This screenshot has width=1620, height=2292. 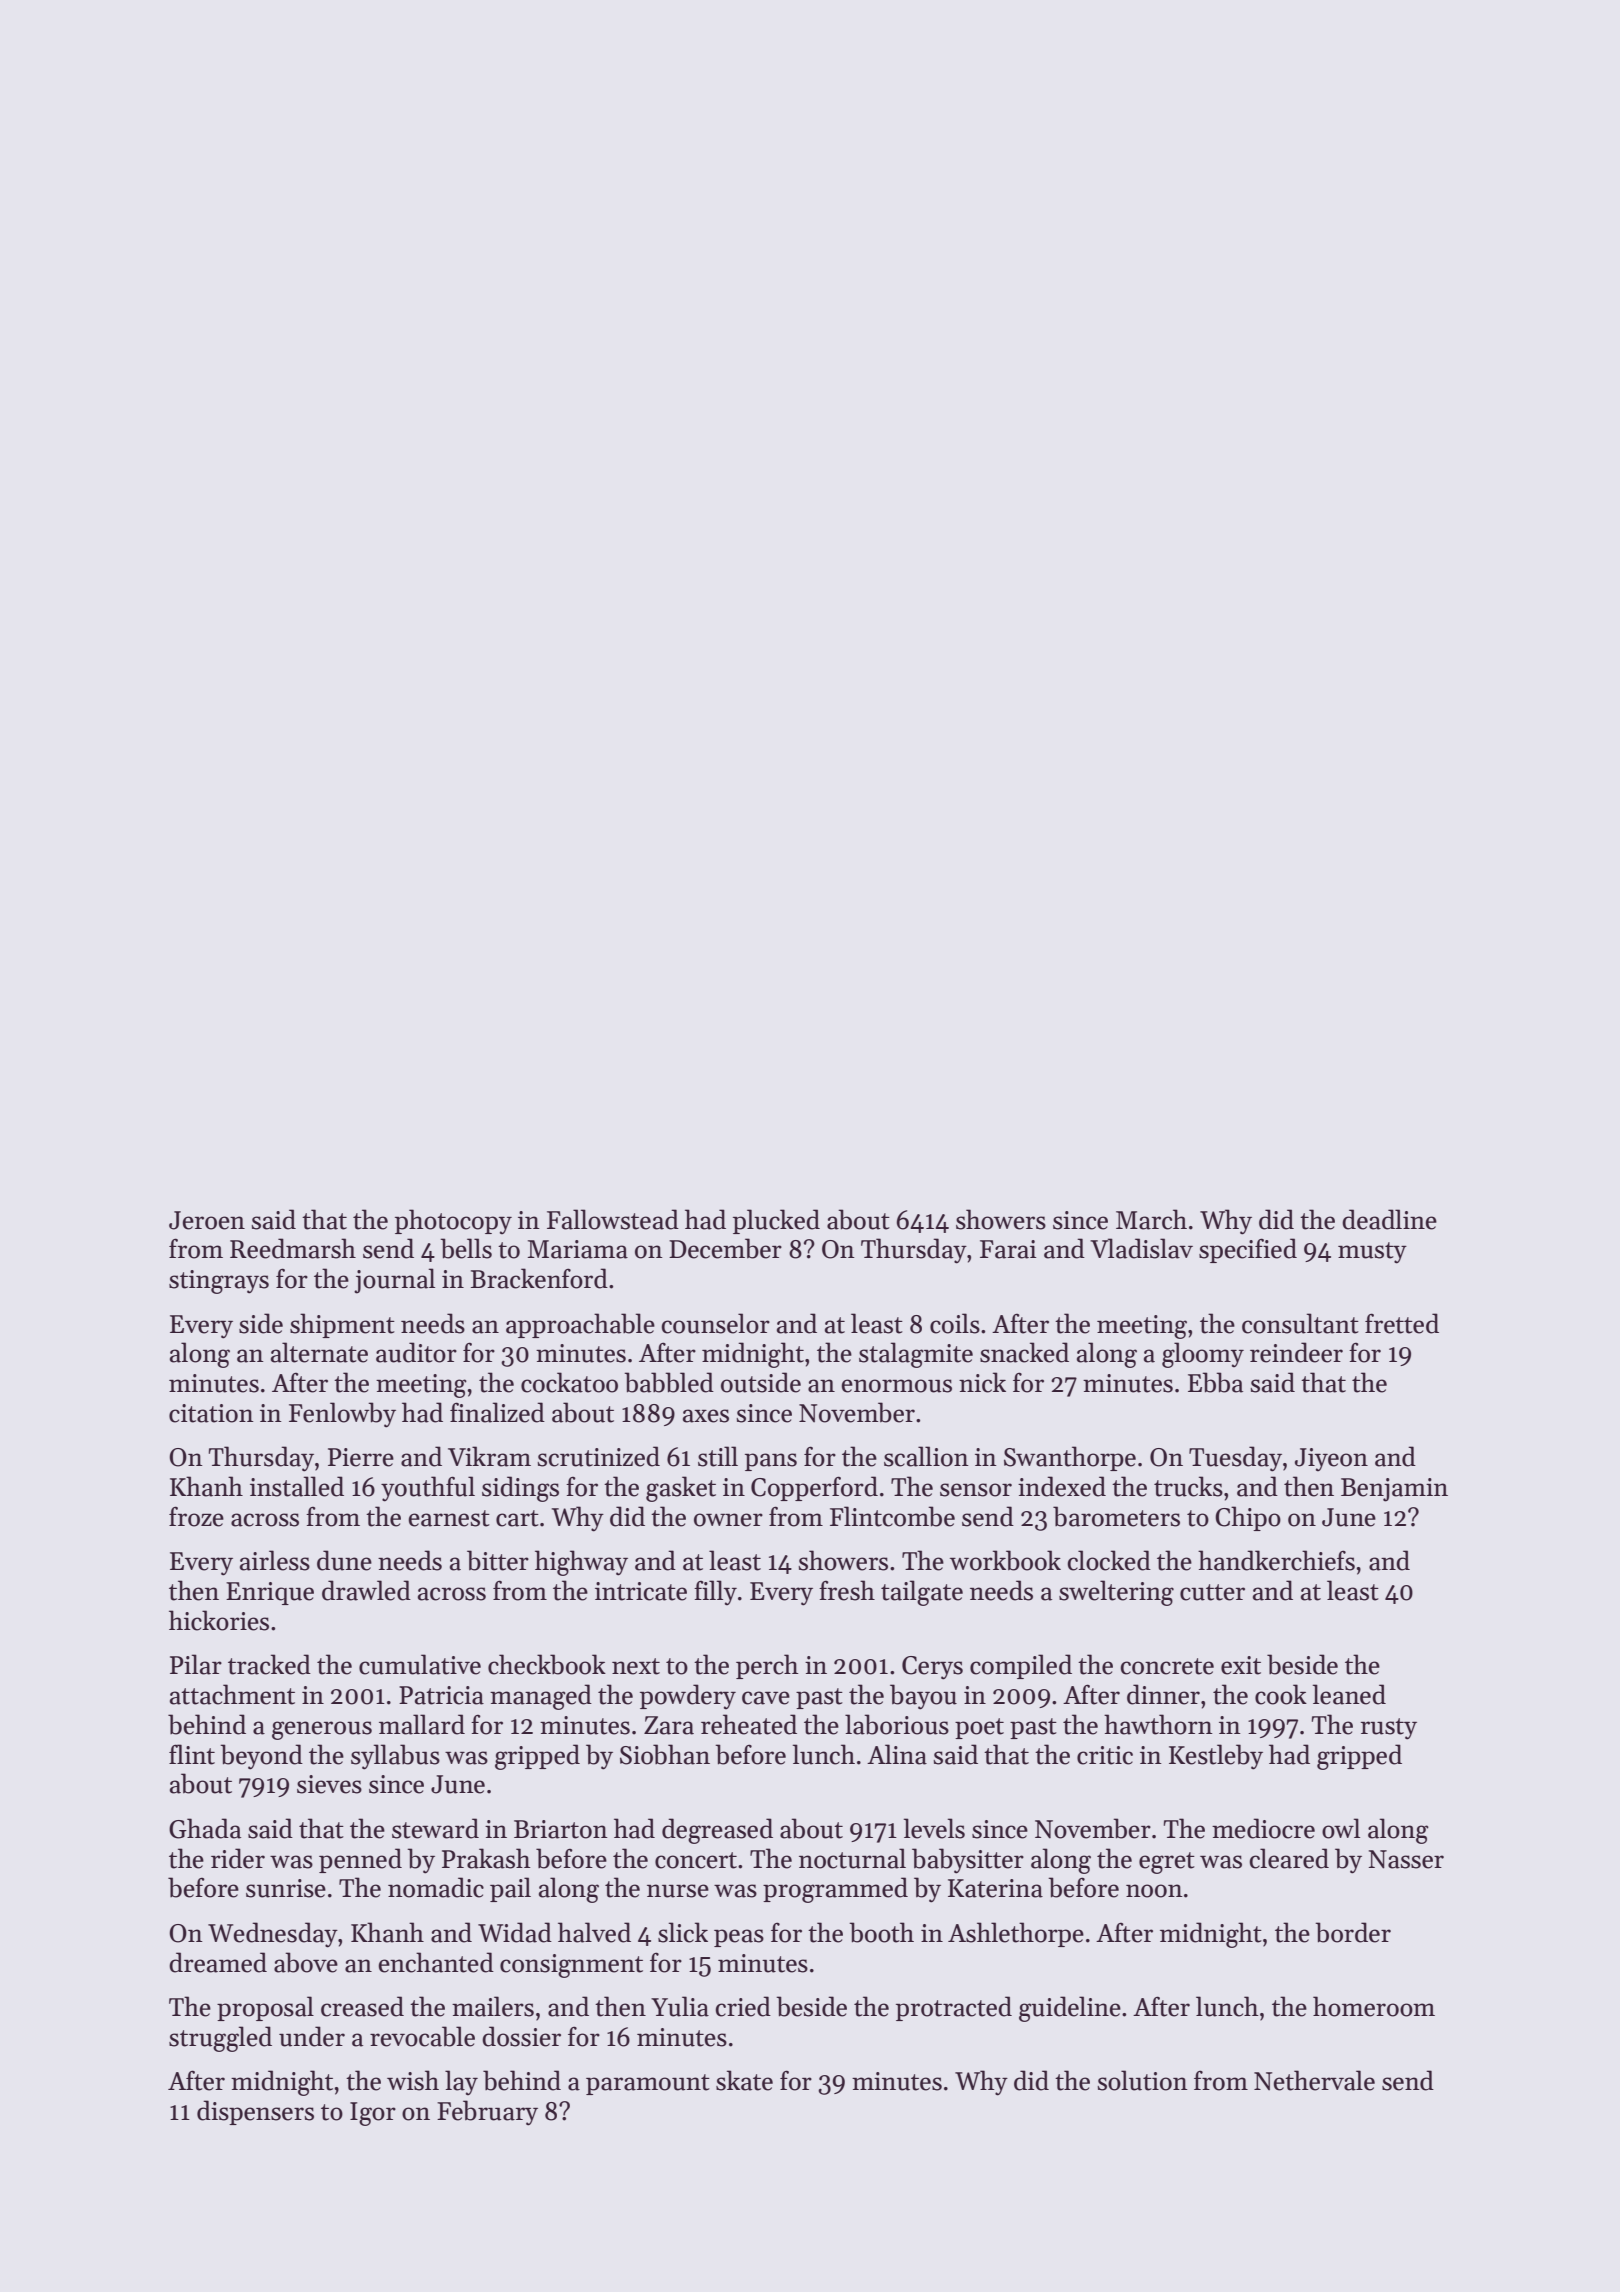 What do you see at coordinates (1372, 1253) in the screenshot?
I see `musty` at bounding box center [1372, 1253].
